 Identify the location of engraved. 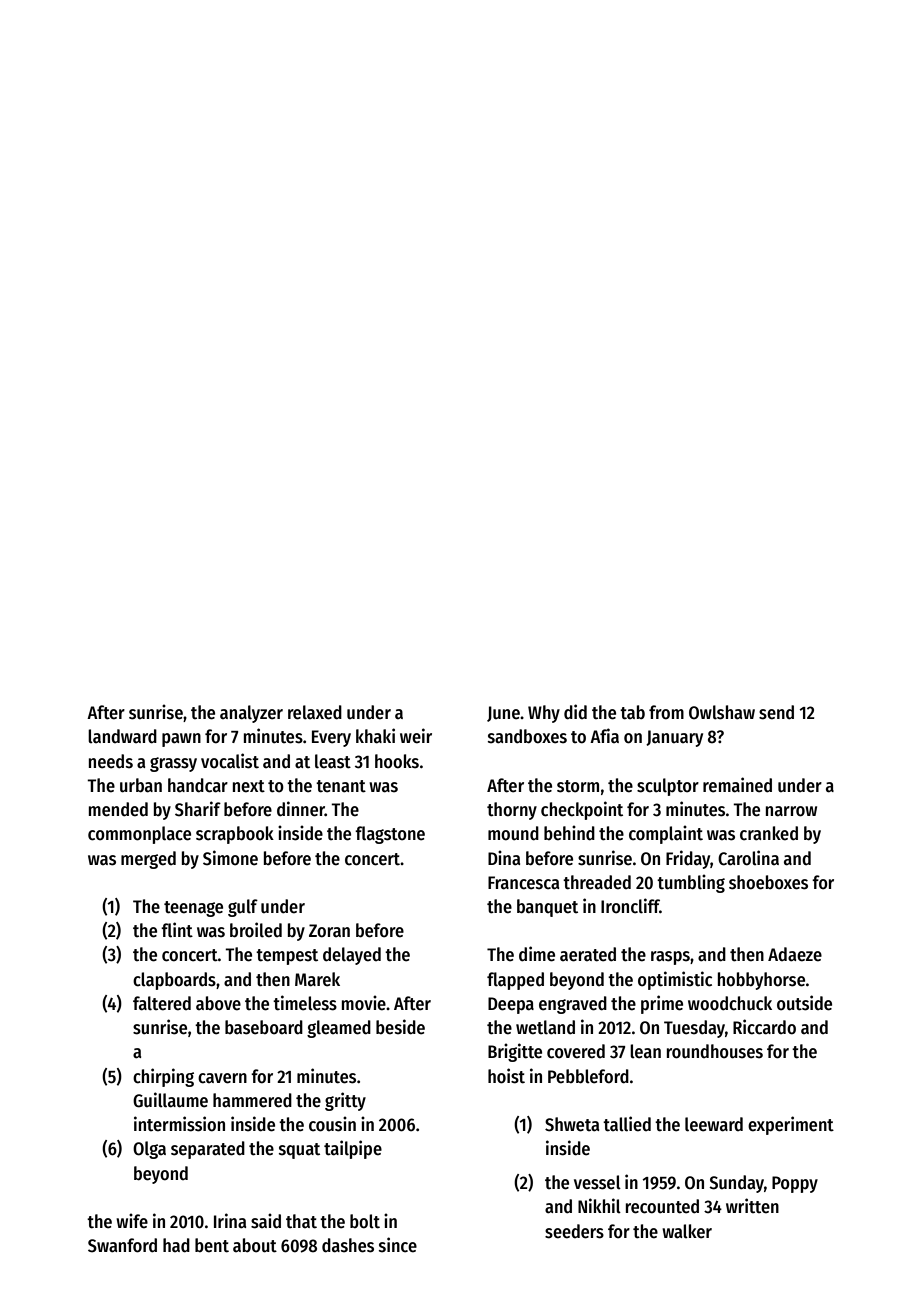
(573, 1005).
